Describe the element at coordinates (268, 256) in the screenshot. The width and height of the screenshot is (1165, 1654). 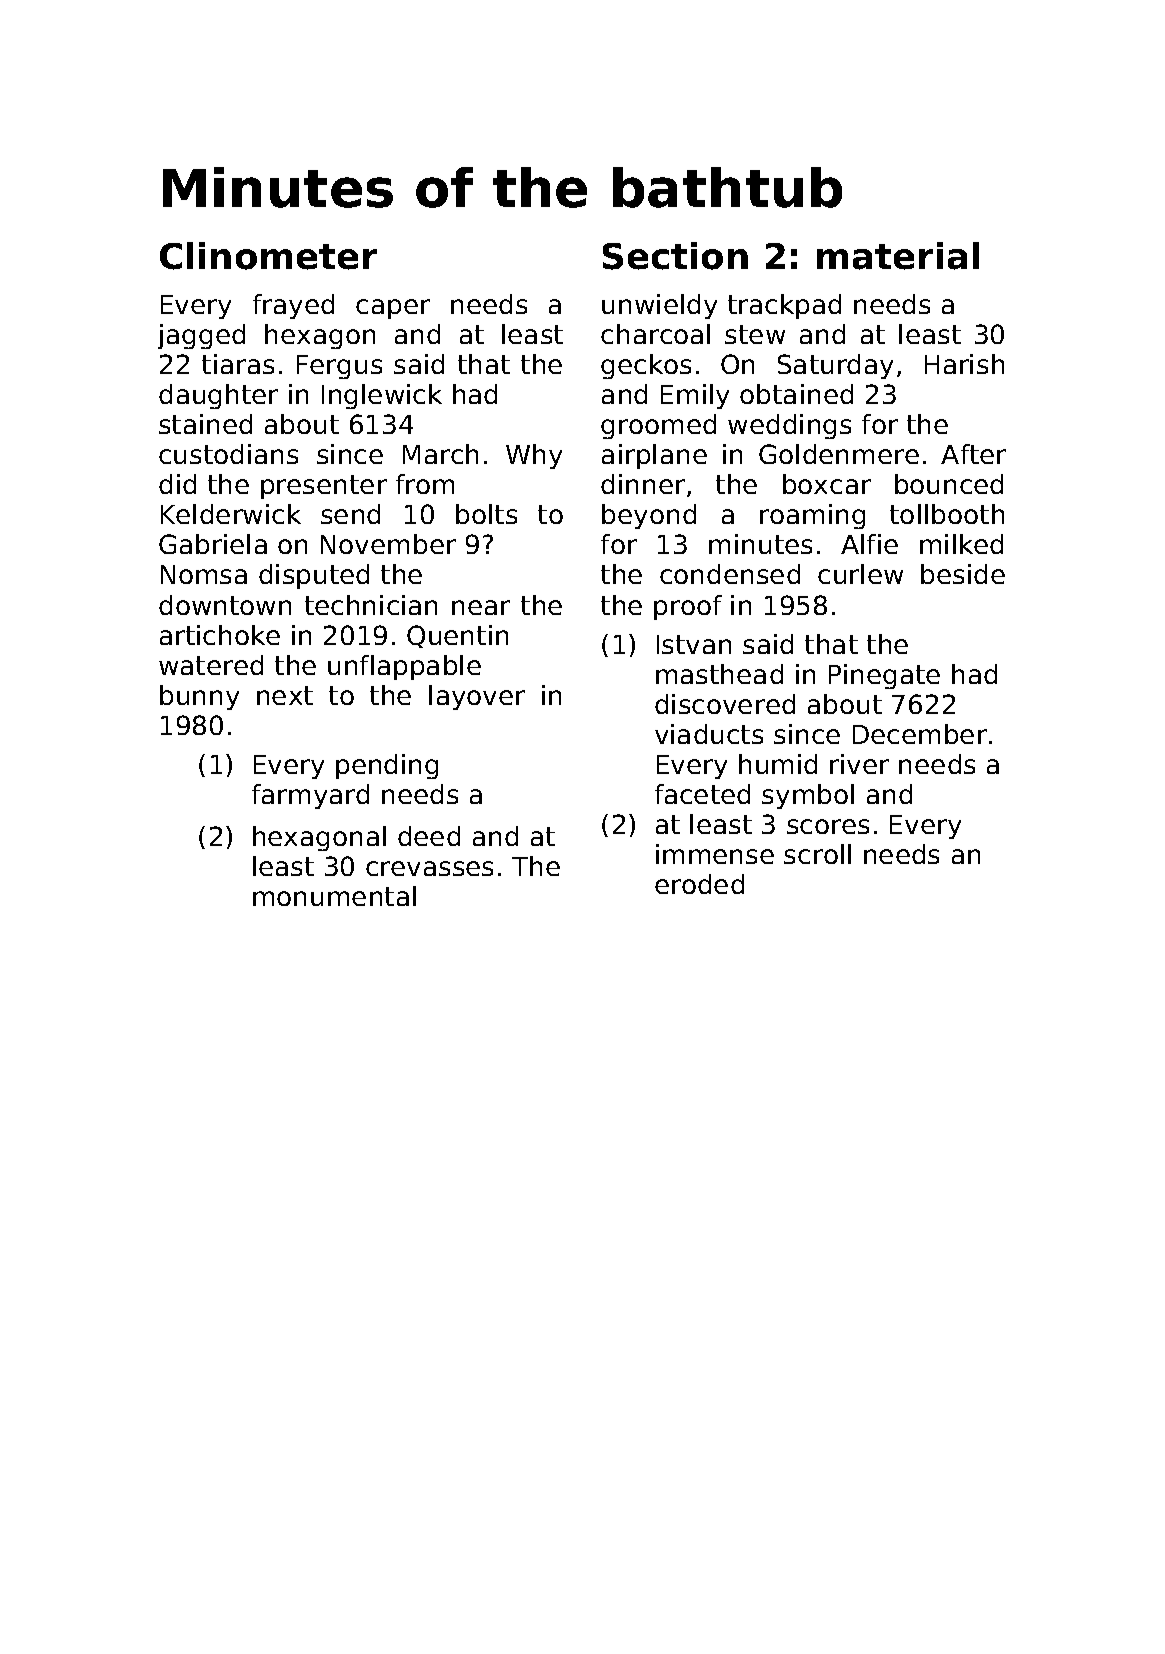
I see `Clinometer` at that location.
